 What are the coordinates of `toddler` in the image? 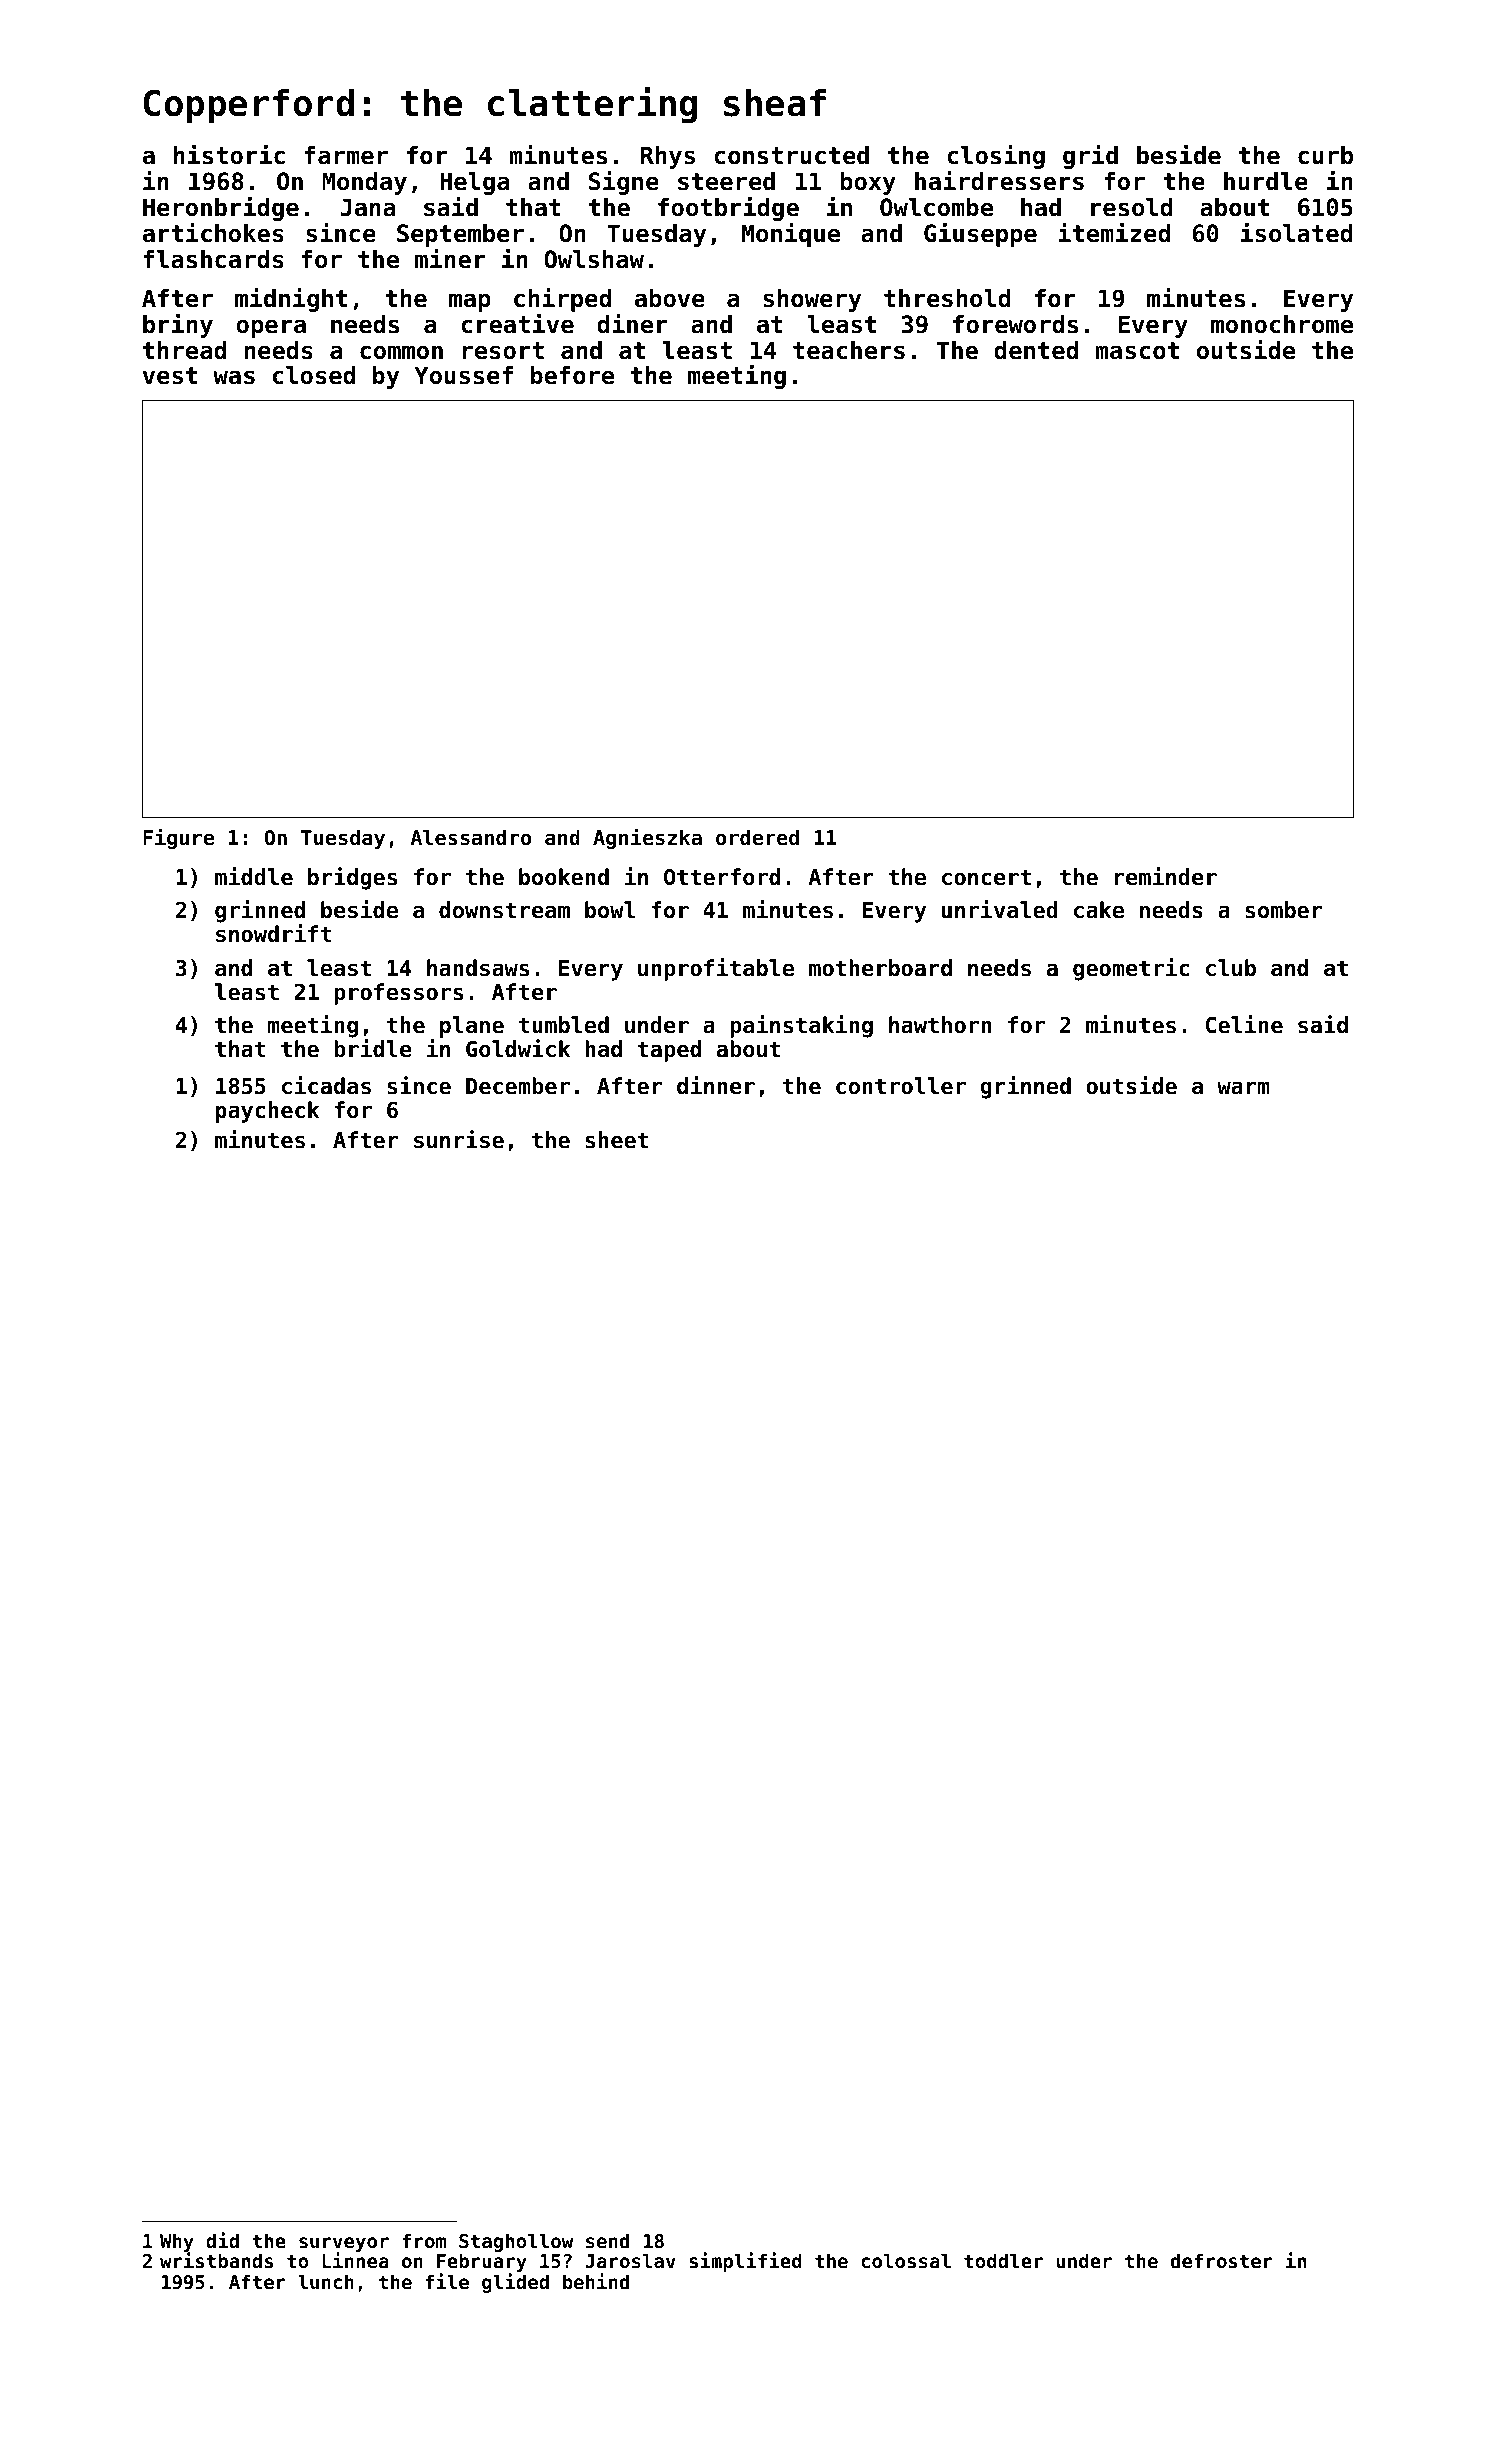 It's located at (1003, 2260).
